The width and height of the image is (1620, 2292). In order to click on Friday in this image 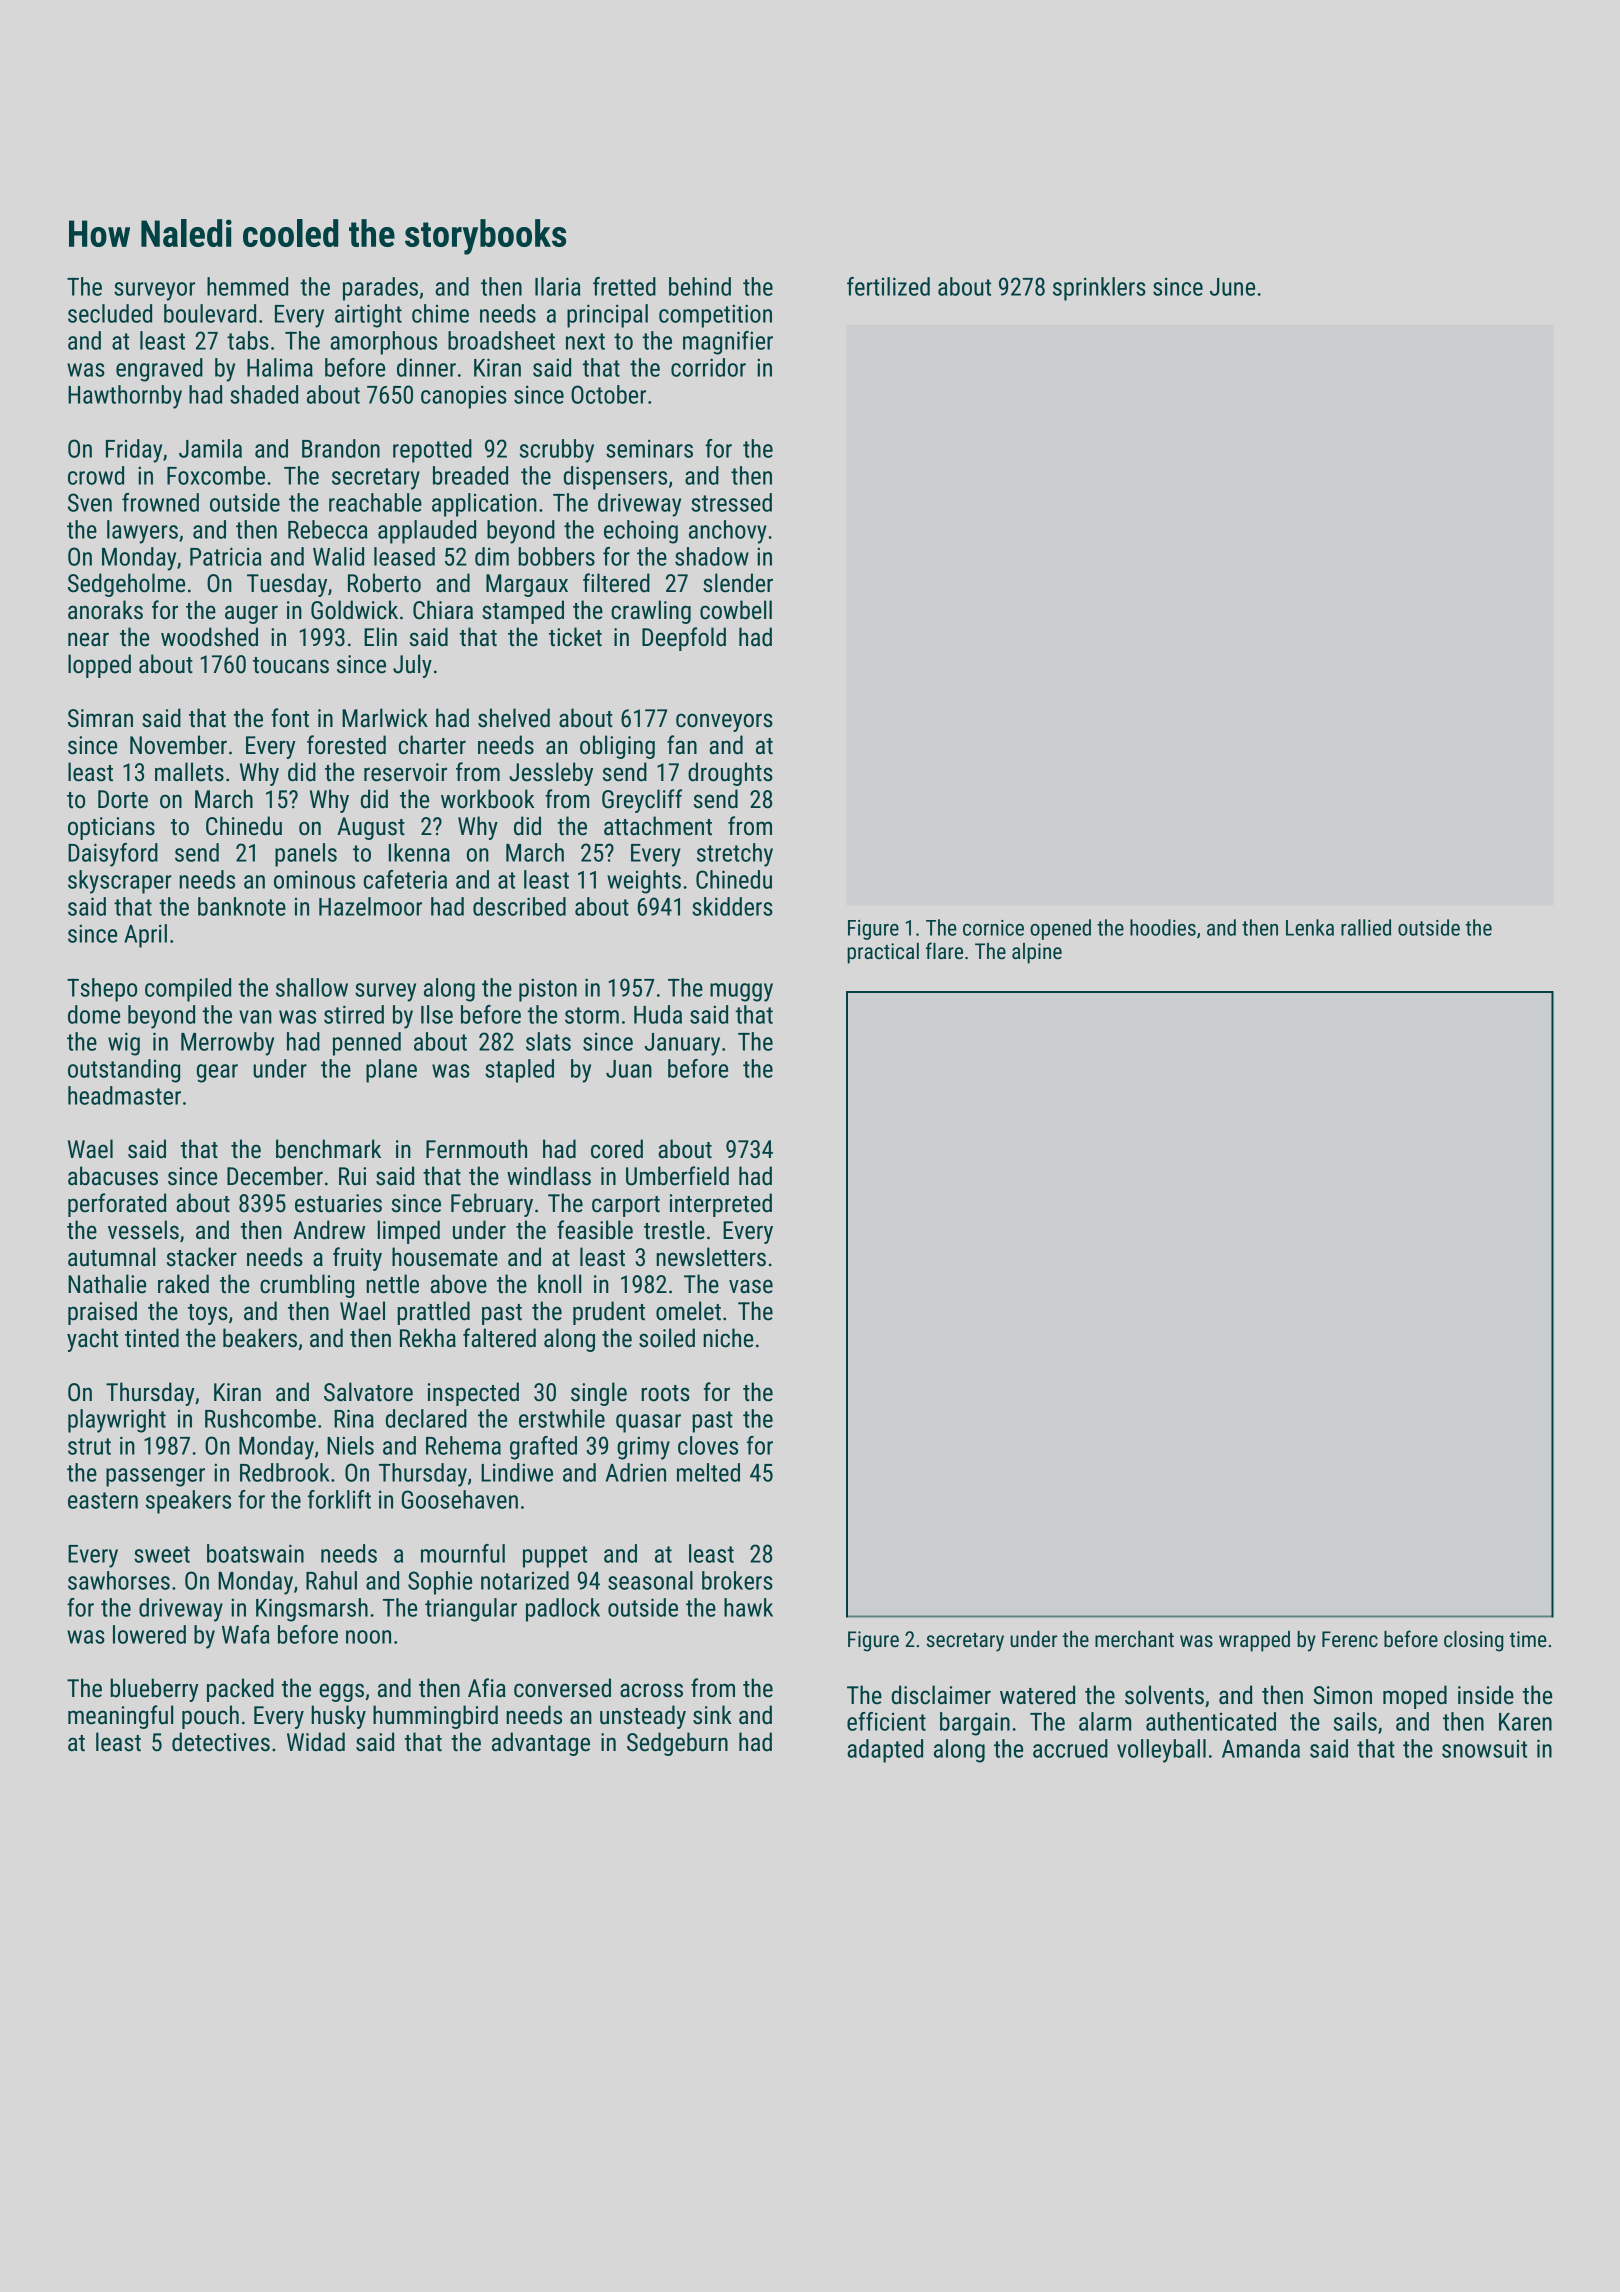, I will do `click(134, 451)`.
